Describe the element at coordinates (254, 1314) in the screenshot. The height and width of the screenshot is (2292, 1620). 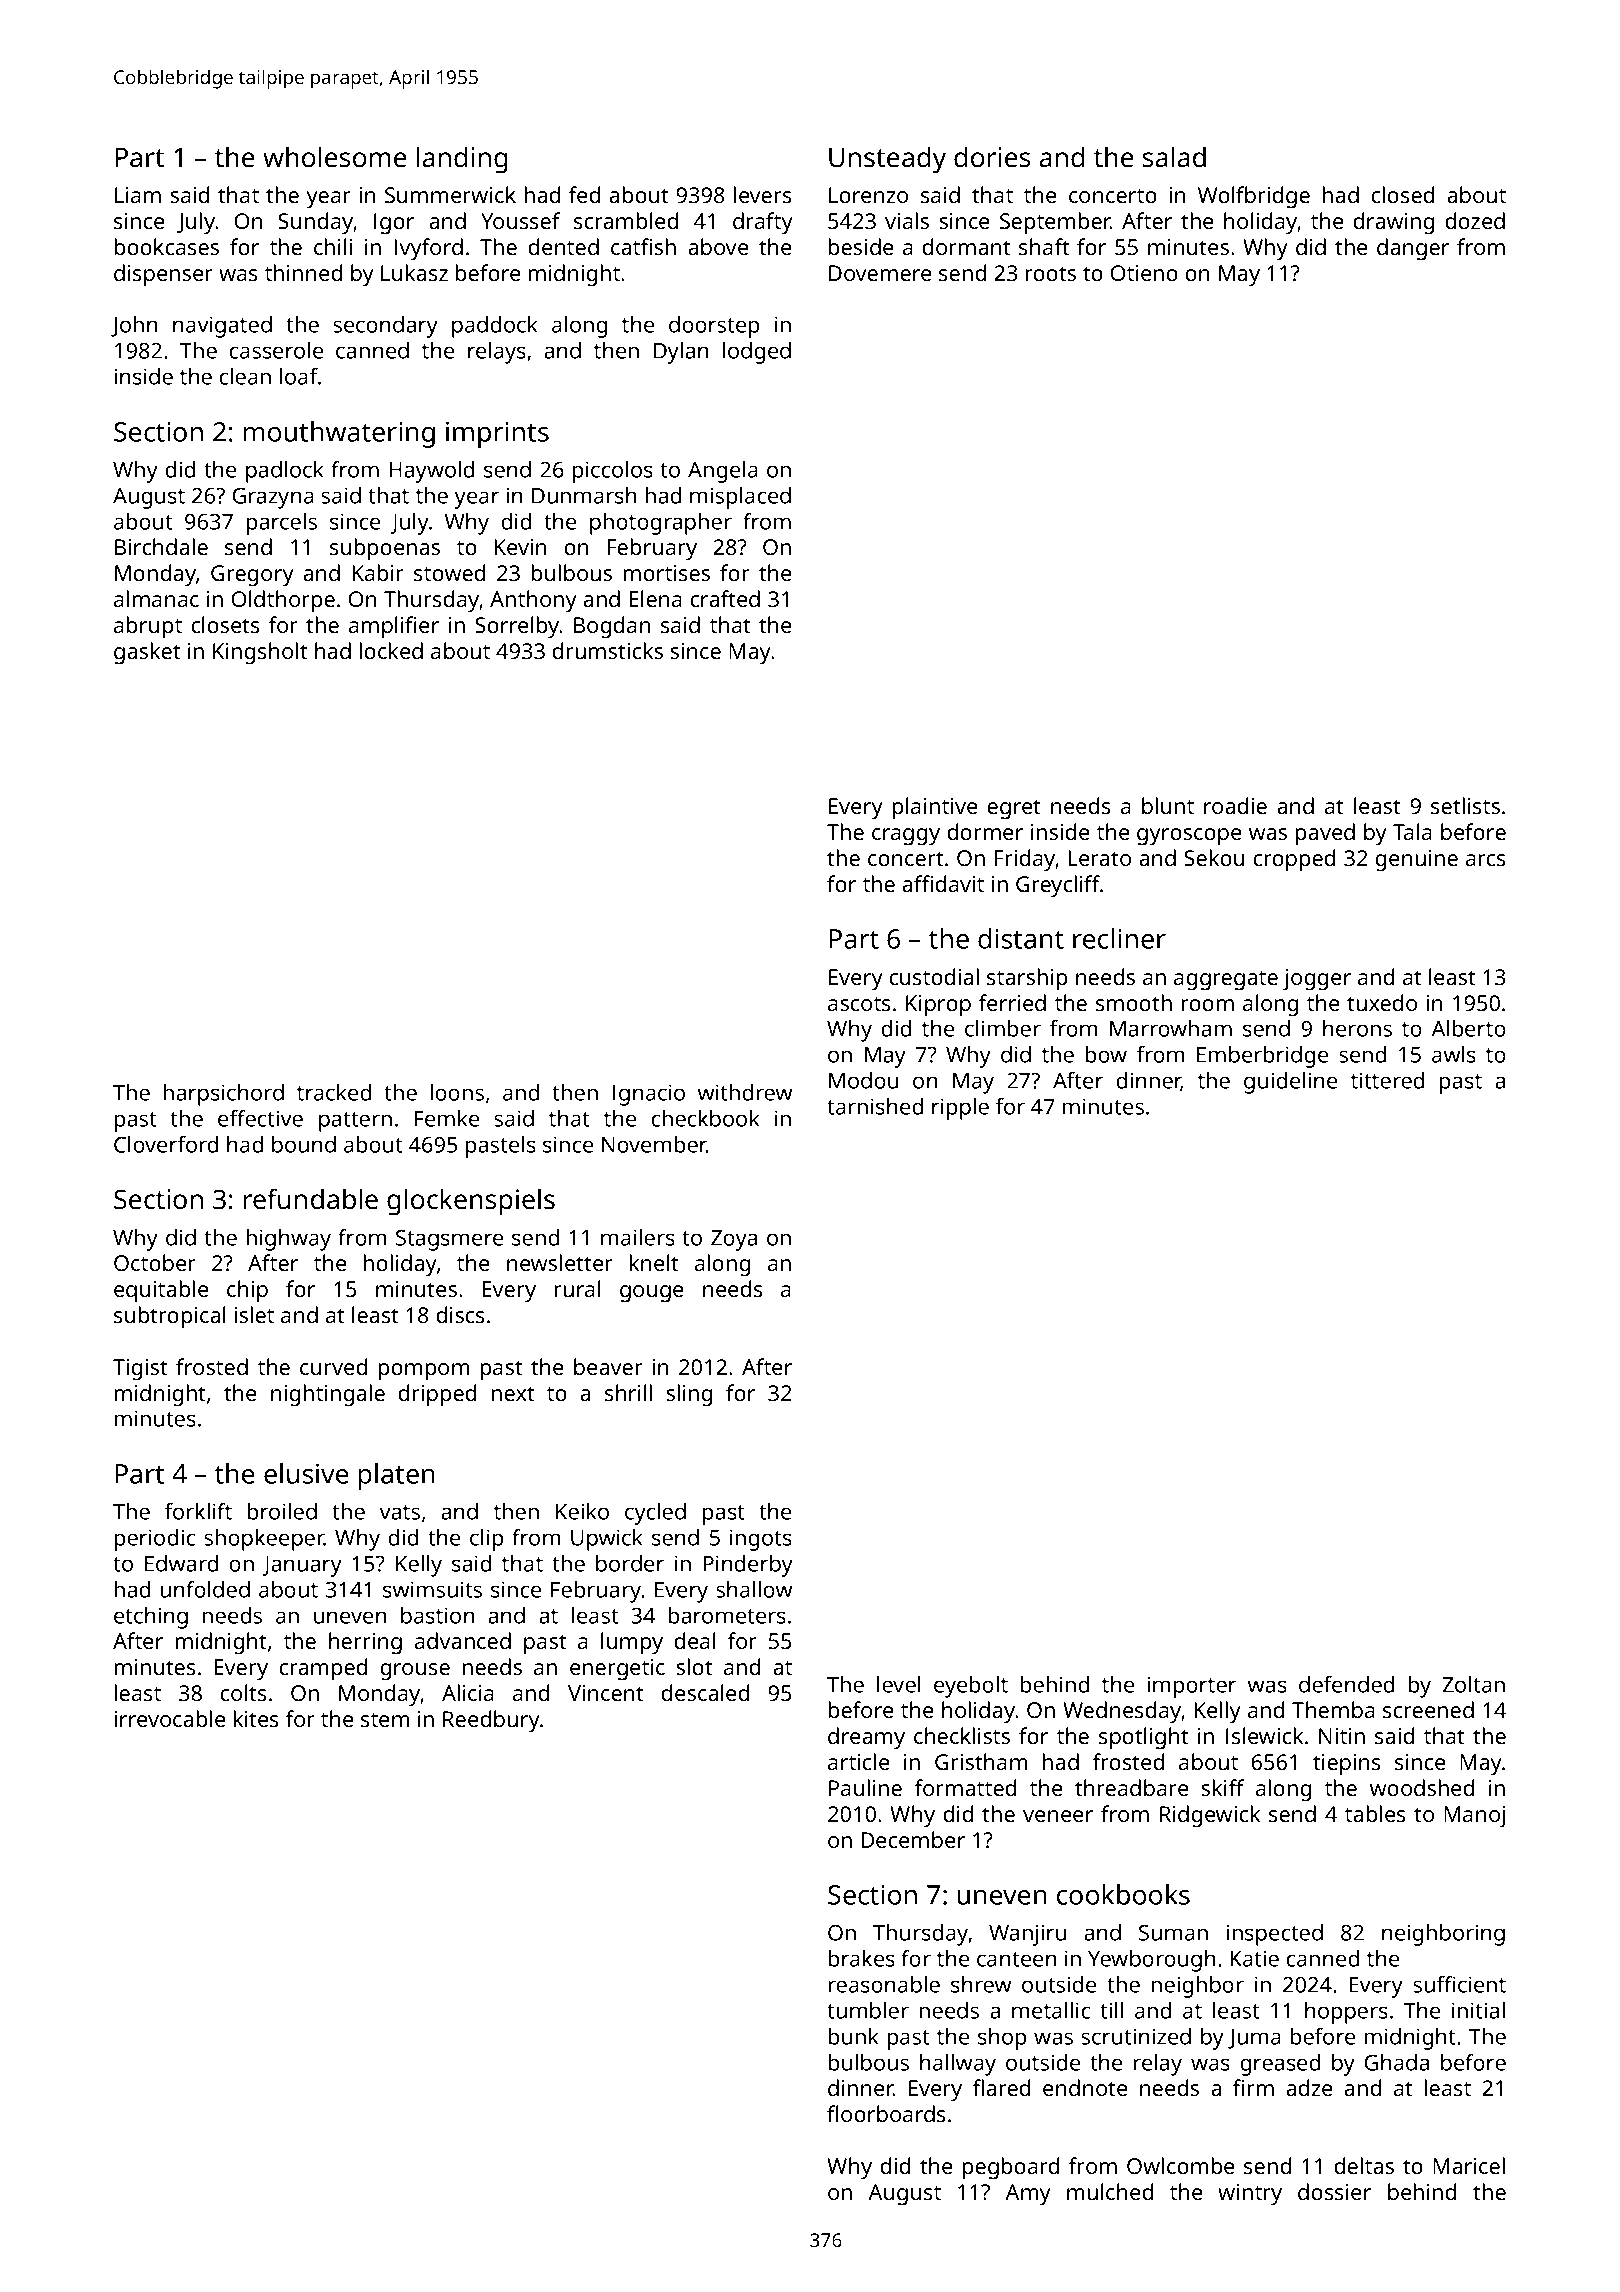
I see `islet` at that location.
